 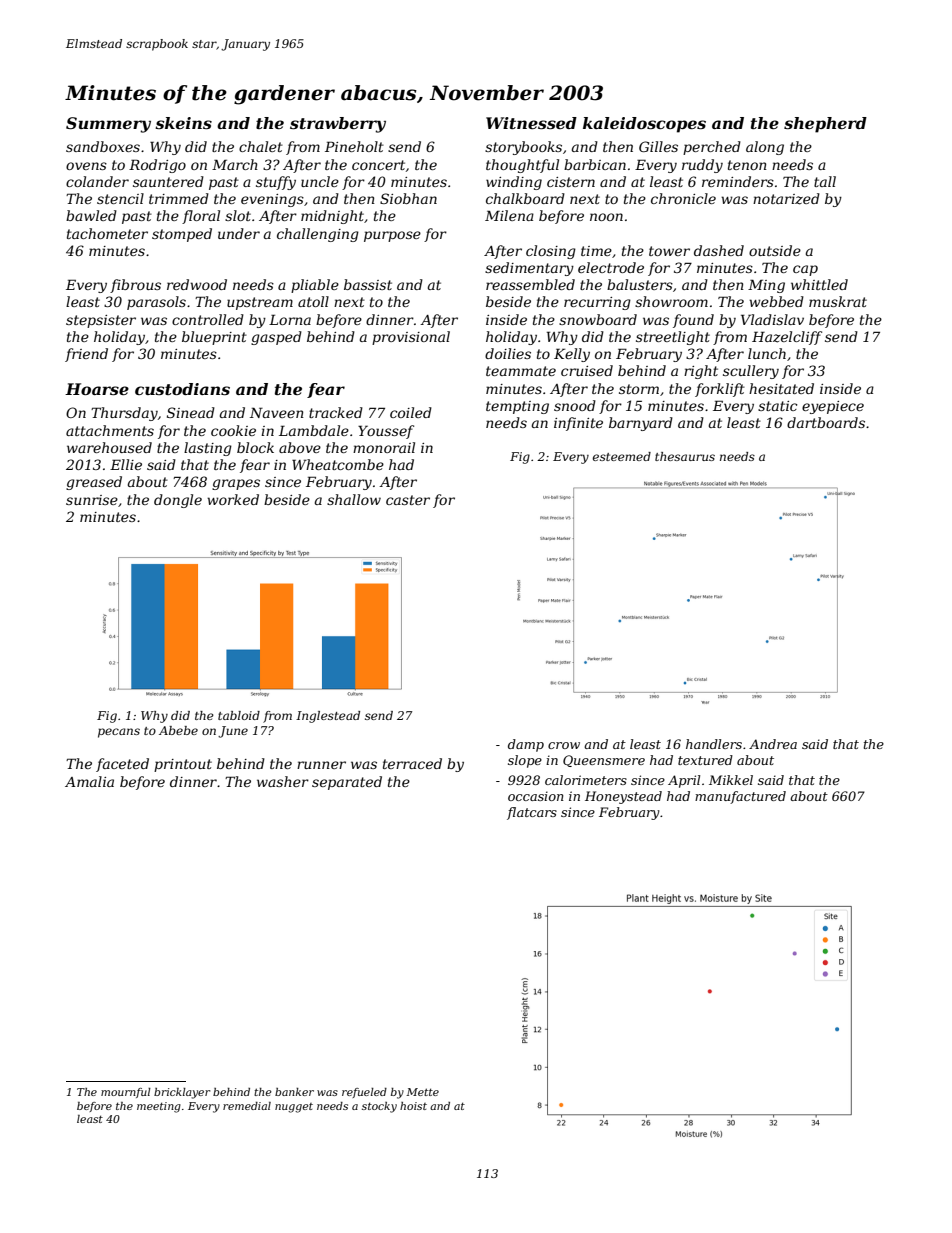 What do you see at coordinates (773, 744) in the screenshot?
I see `Andrea` at bounding box center [773, 744].
